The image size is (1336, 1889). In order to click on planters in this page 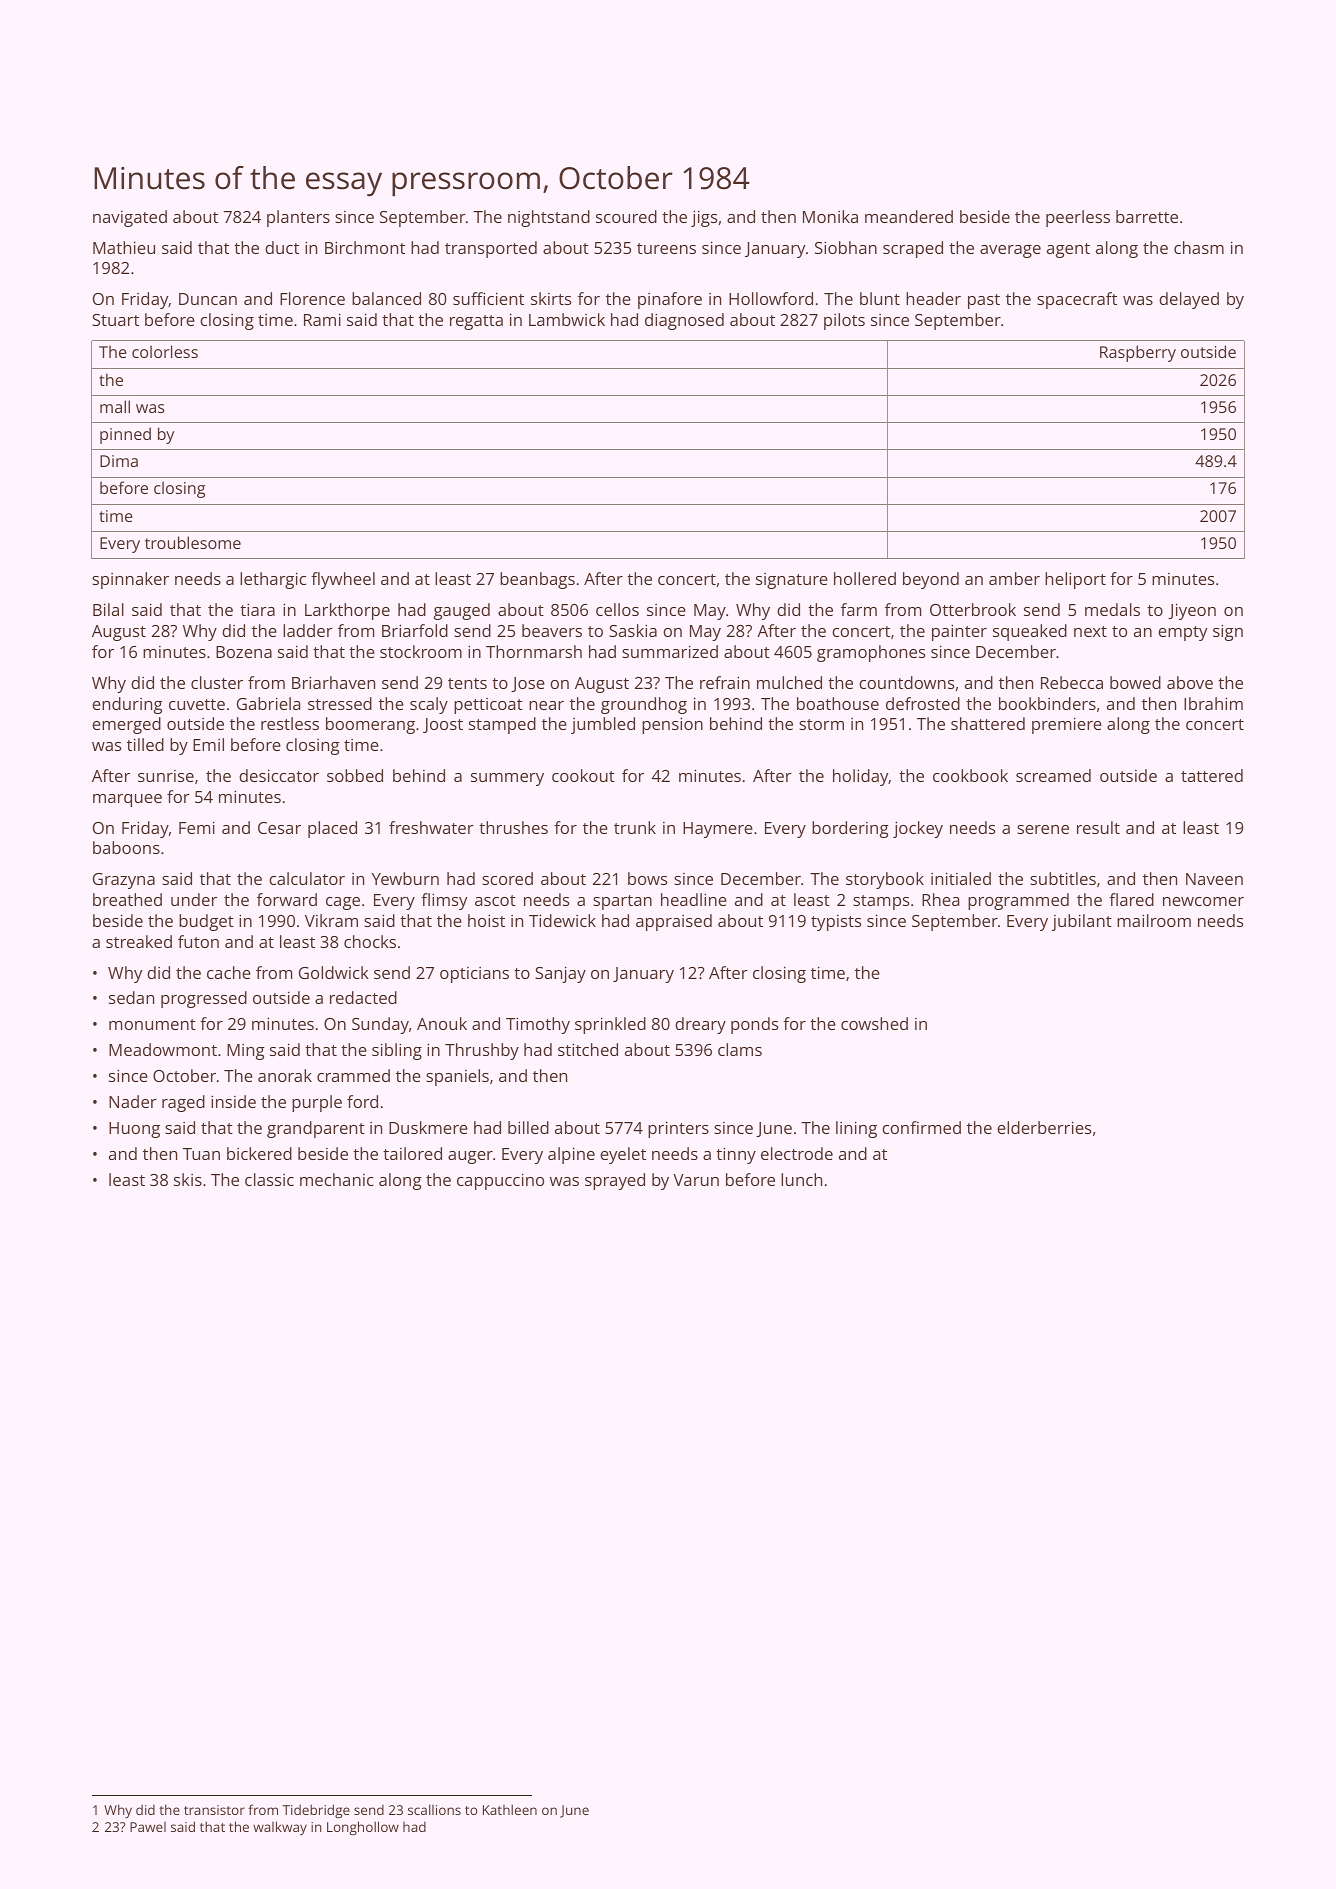, I will do `click(298, 218)`.
